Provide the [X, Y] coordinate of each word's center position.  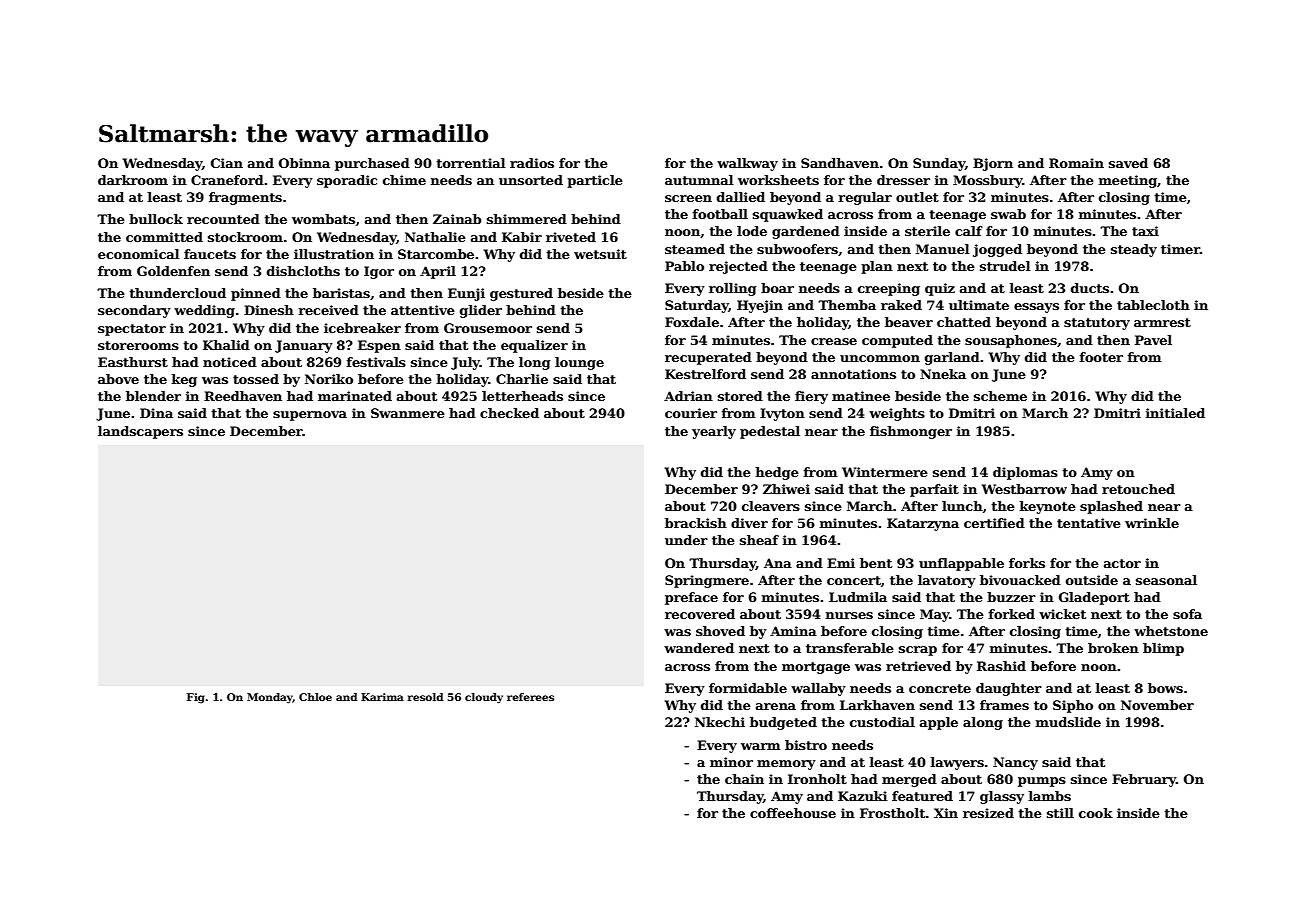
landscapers [140, 432]
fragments [245, 198]
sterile [927, 231]
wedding [204, 311]
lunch [962, 506]
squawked [788, 215]
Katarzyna [923, 524]
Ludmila [858, 597]
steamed [695, 249]
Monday [270, 698]
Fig [196, 698]
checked [509, 413]
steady [1134, 250]
